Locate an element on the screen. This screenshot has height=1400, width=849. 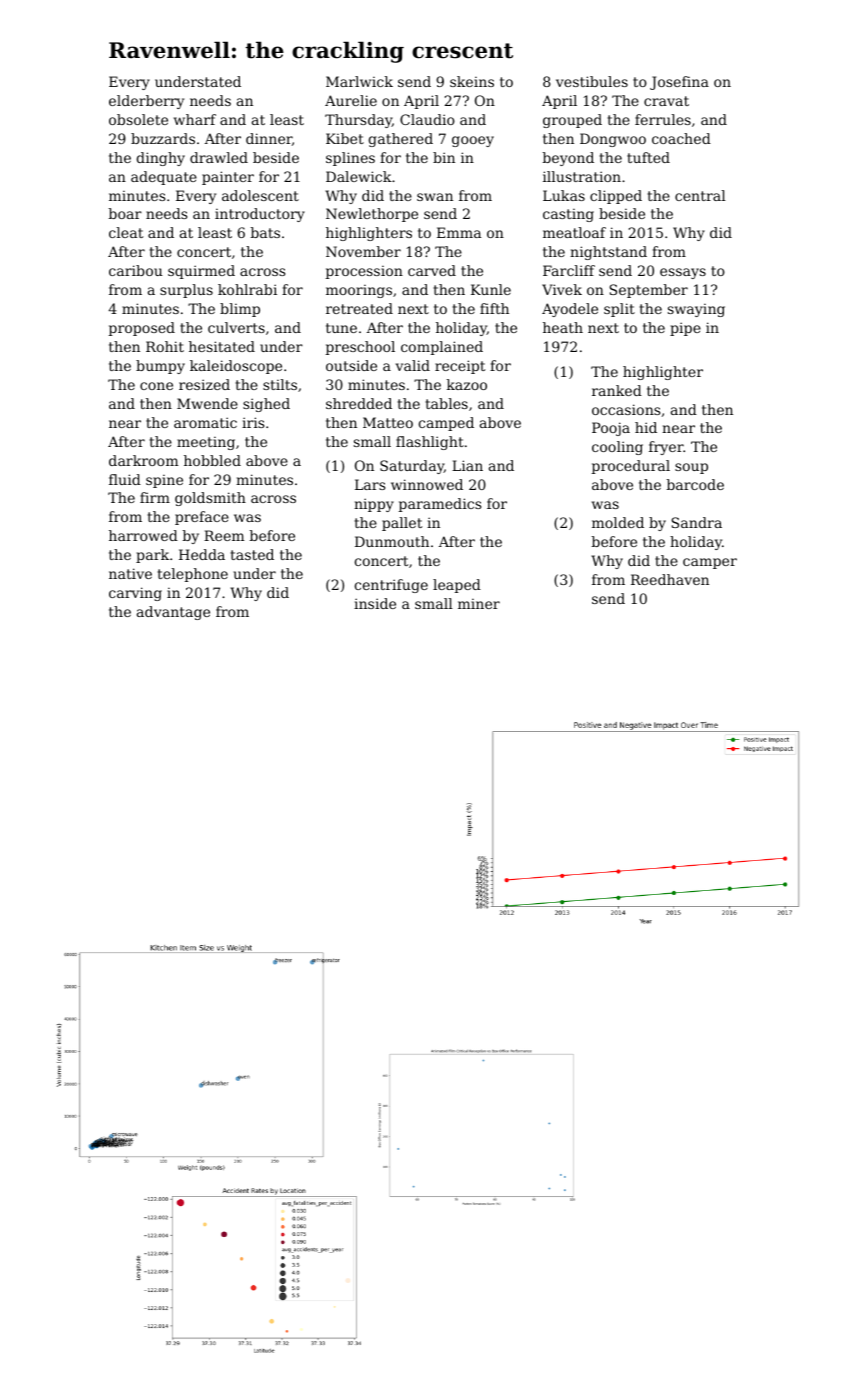
swan is located at coordinates (435, 197).
